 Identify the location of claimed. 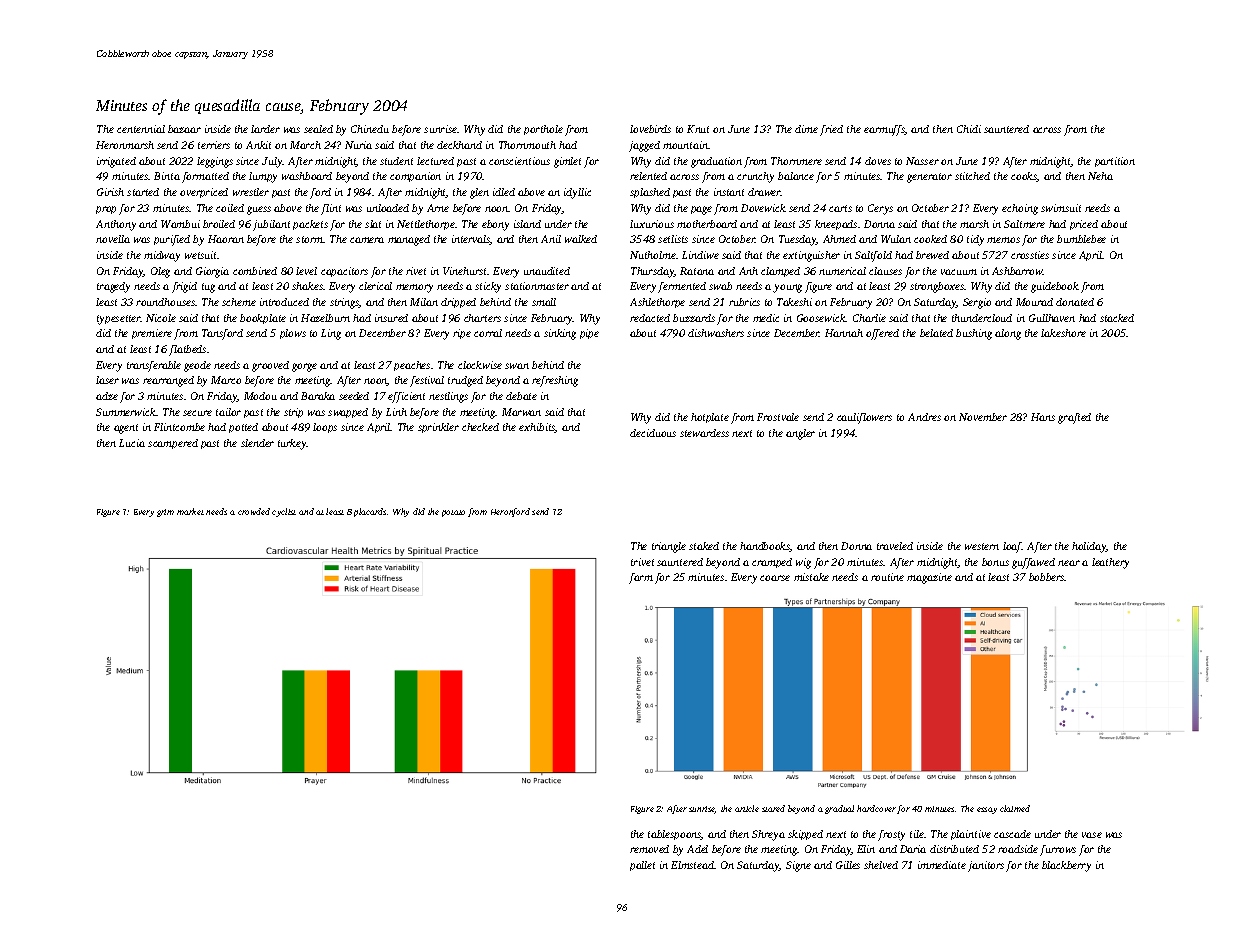
(1015, 808).
